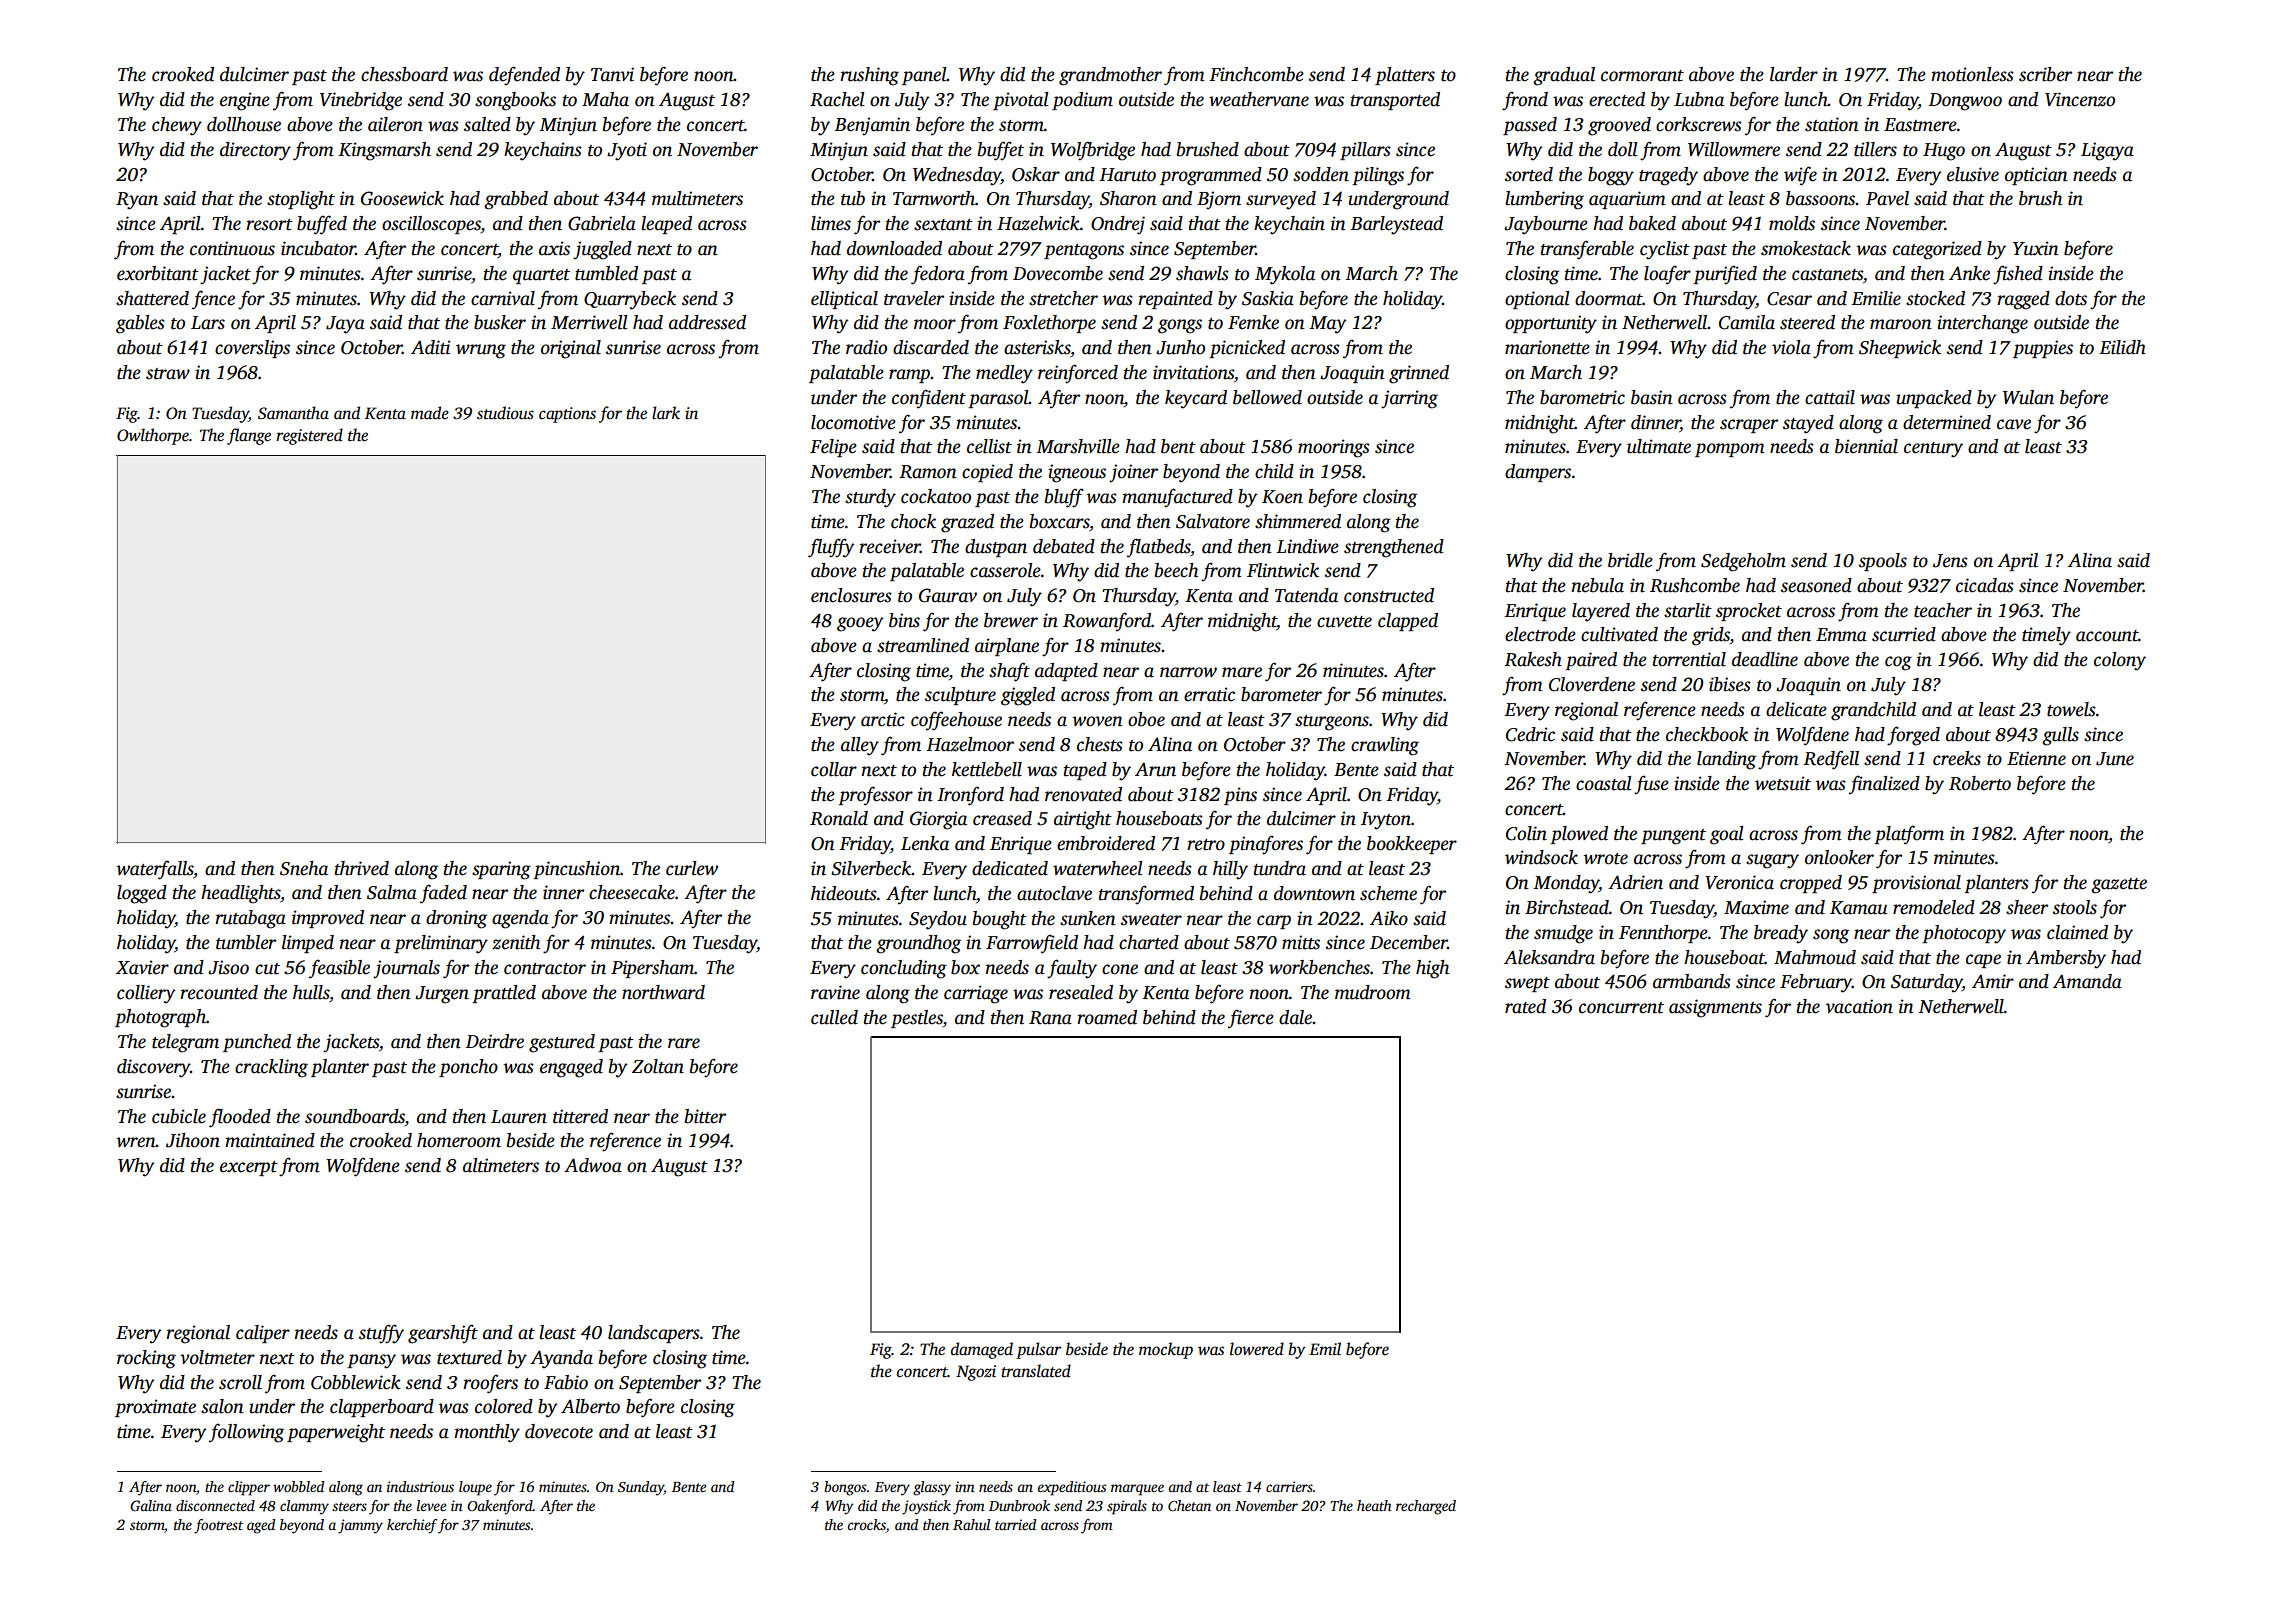  I want to click on larder, so click(1794, 74).
